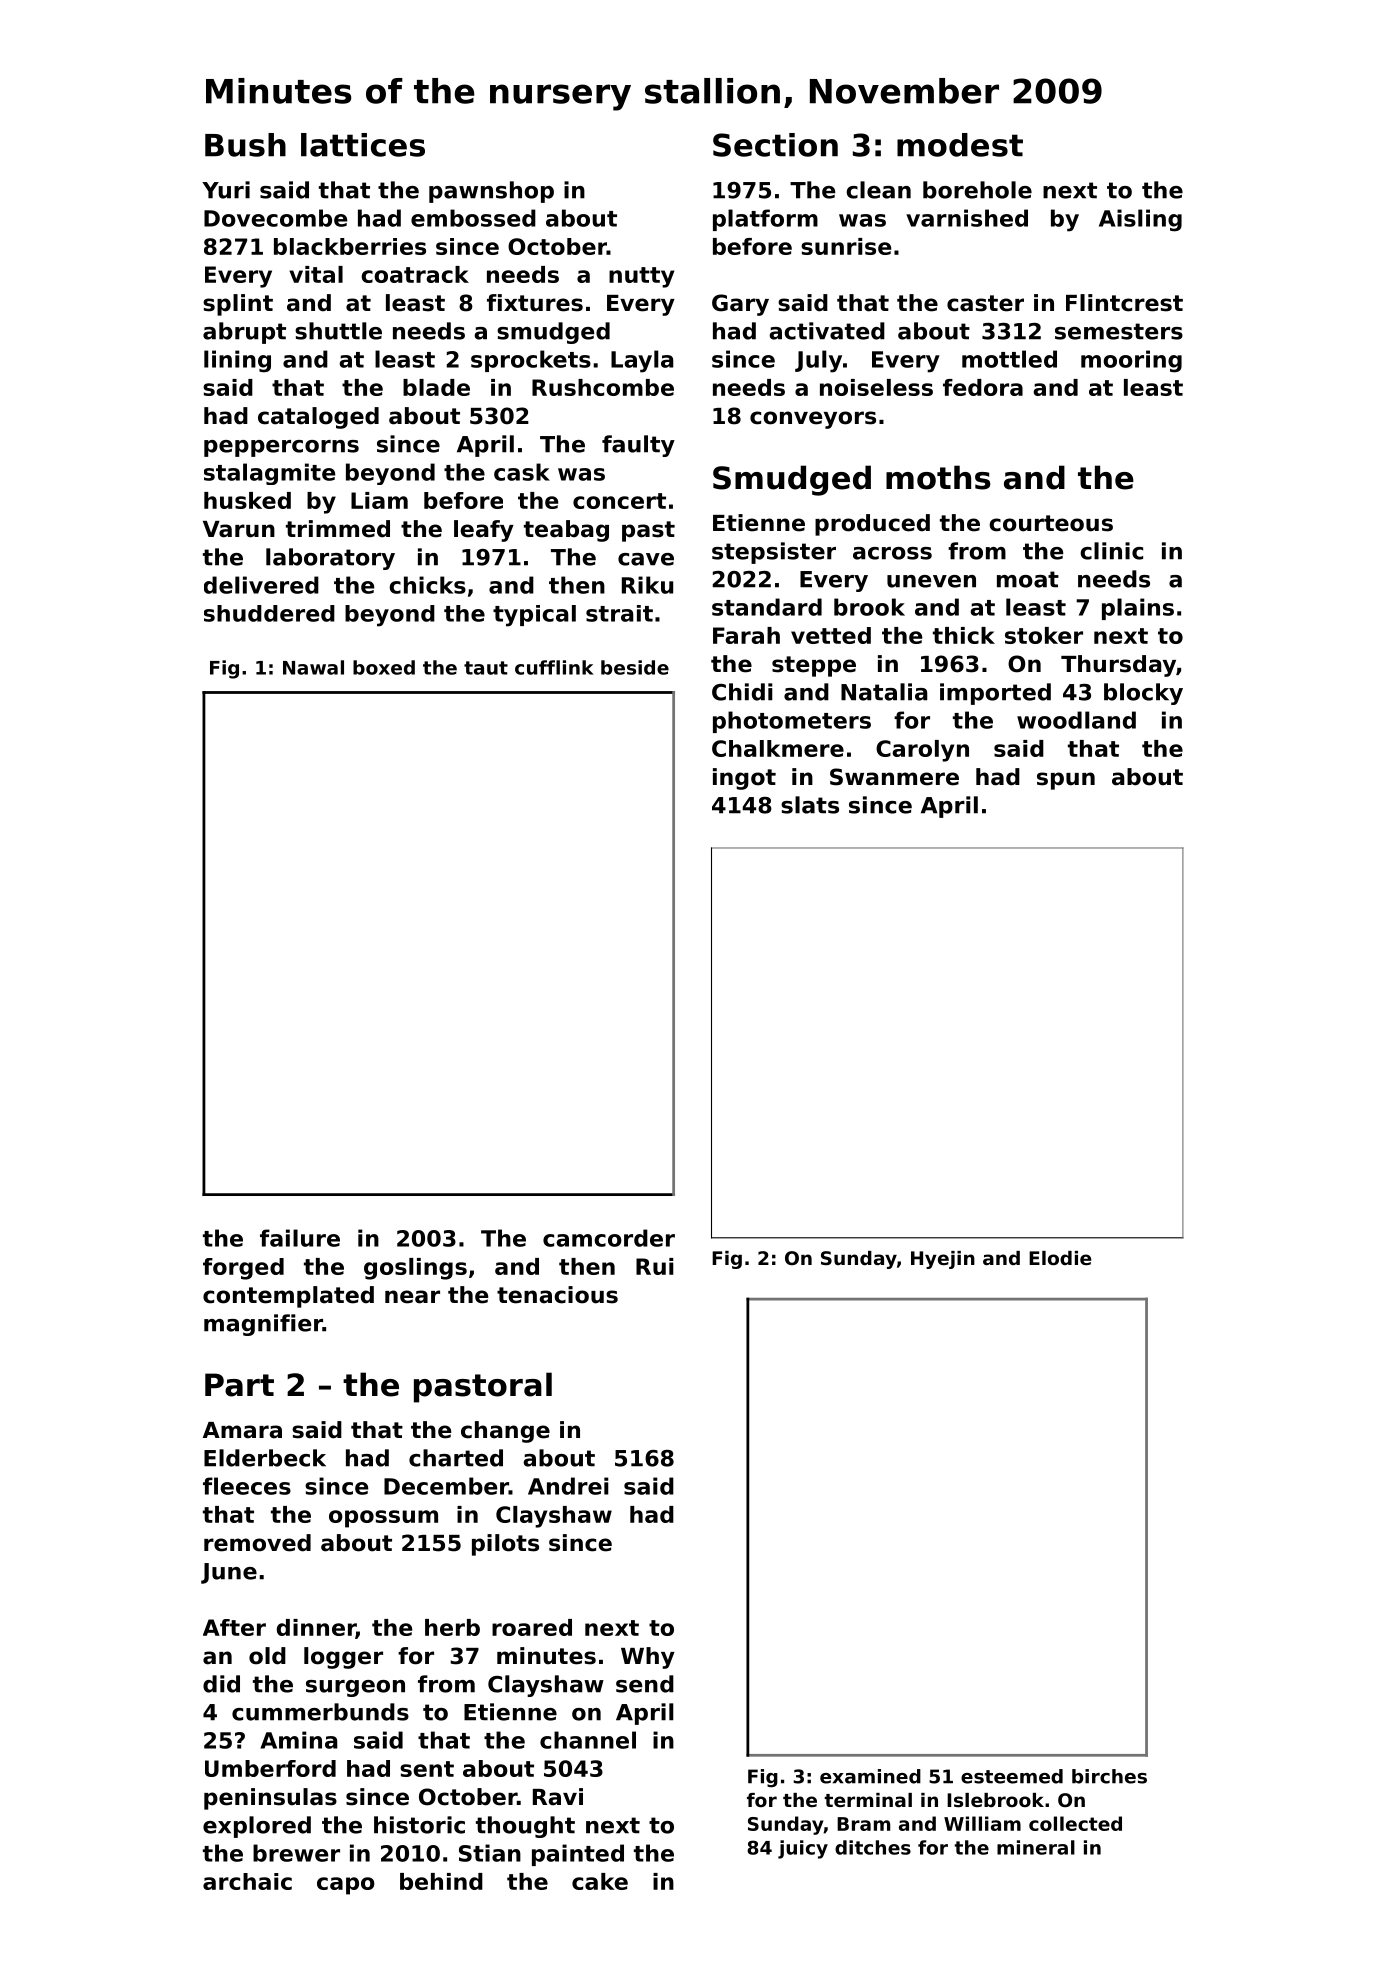 Image resolution: width=1386 pixels, height=1969 pixels. Describe the element at coordinates (300, 1238) in the screenshot. I see `failure` at that location.
